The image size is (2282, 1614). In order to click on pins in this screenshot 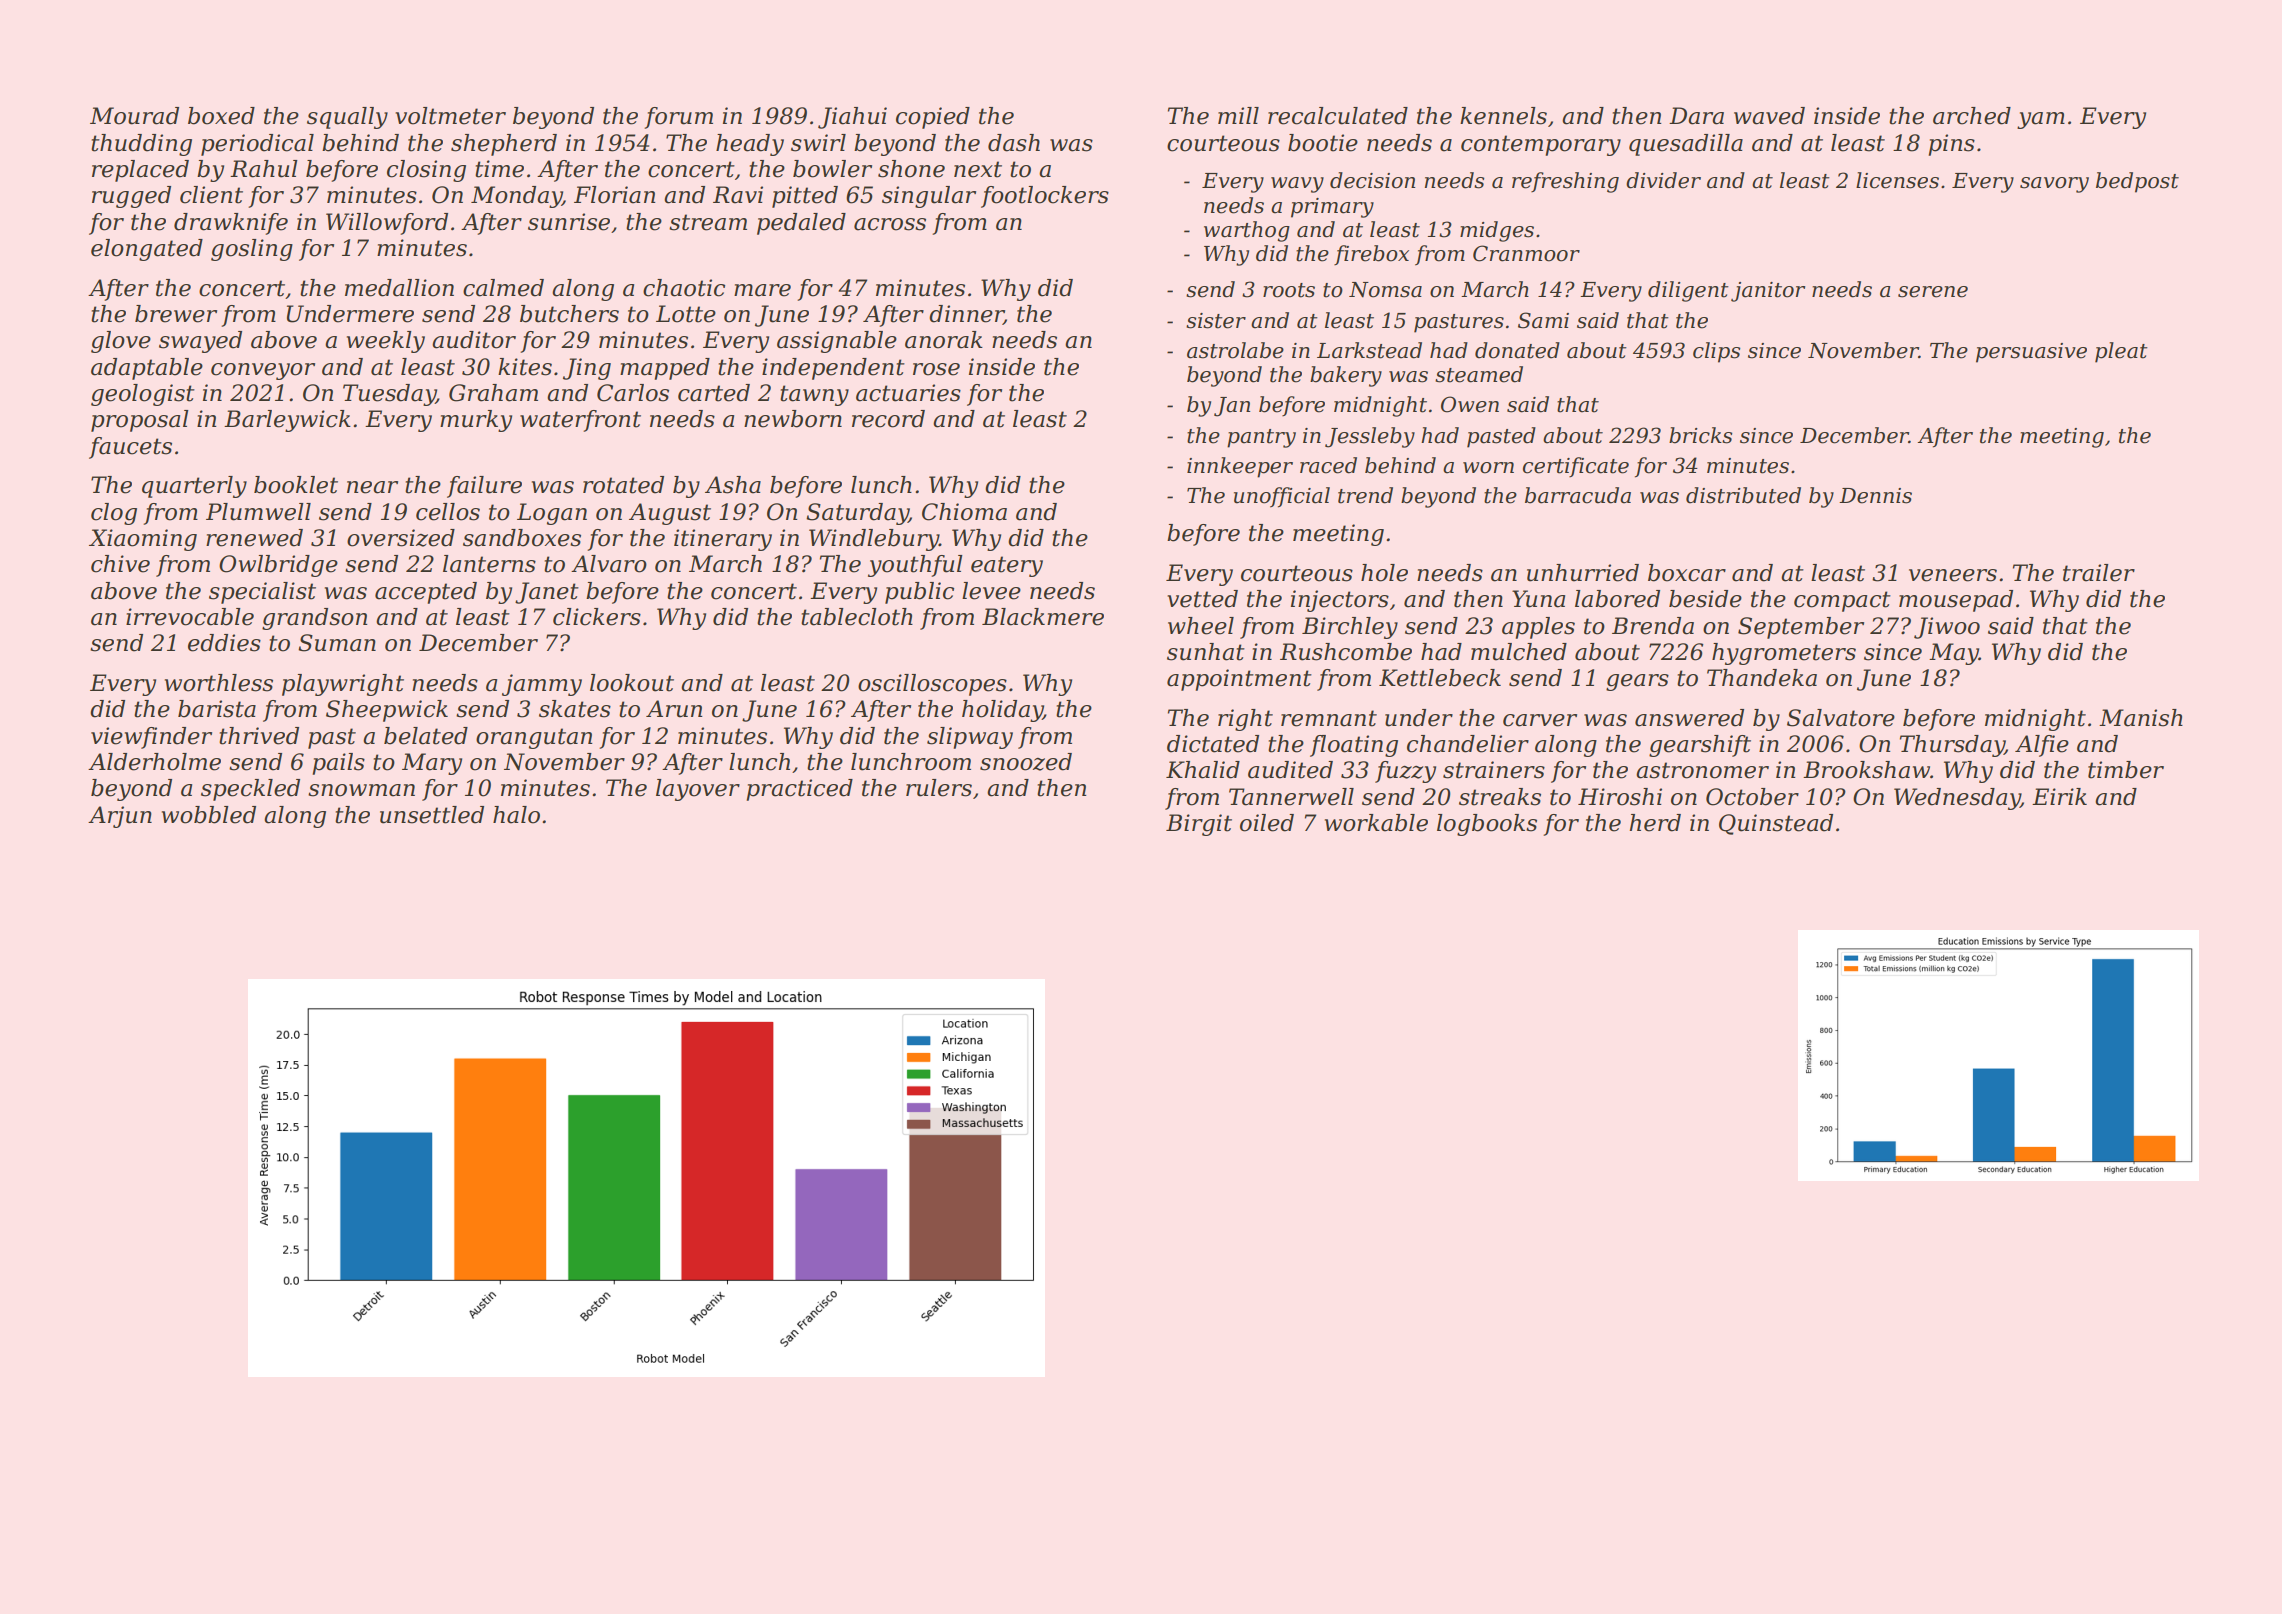, I will do `click(1952, 145)`.
